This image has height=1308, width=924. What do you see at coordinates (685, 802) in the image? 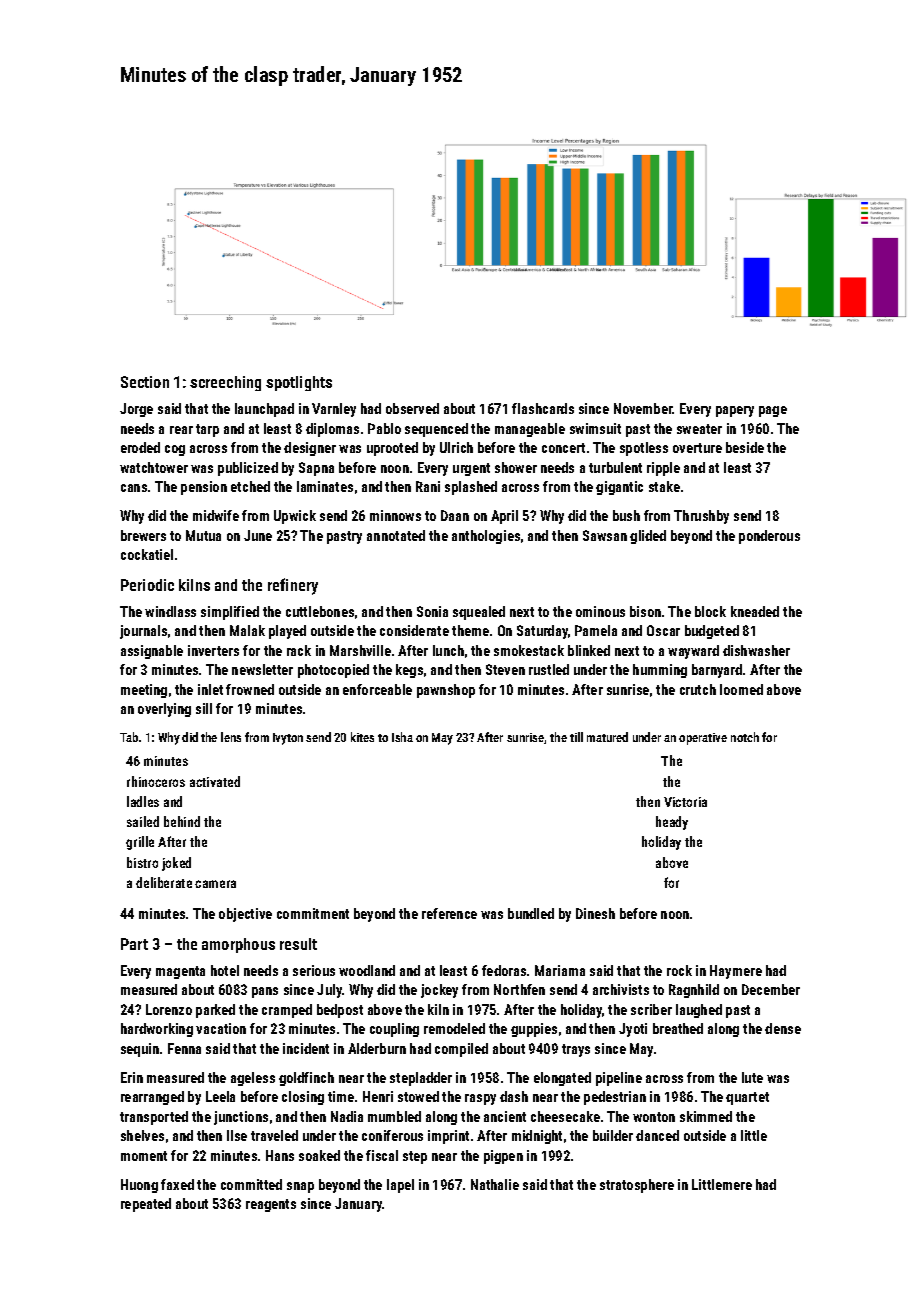
I see `Victoria` at bounding box center [685, 802].
